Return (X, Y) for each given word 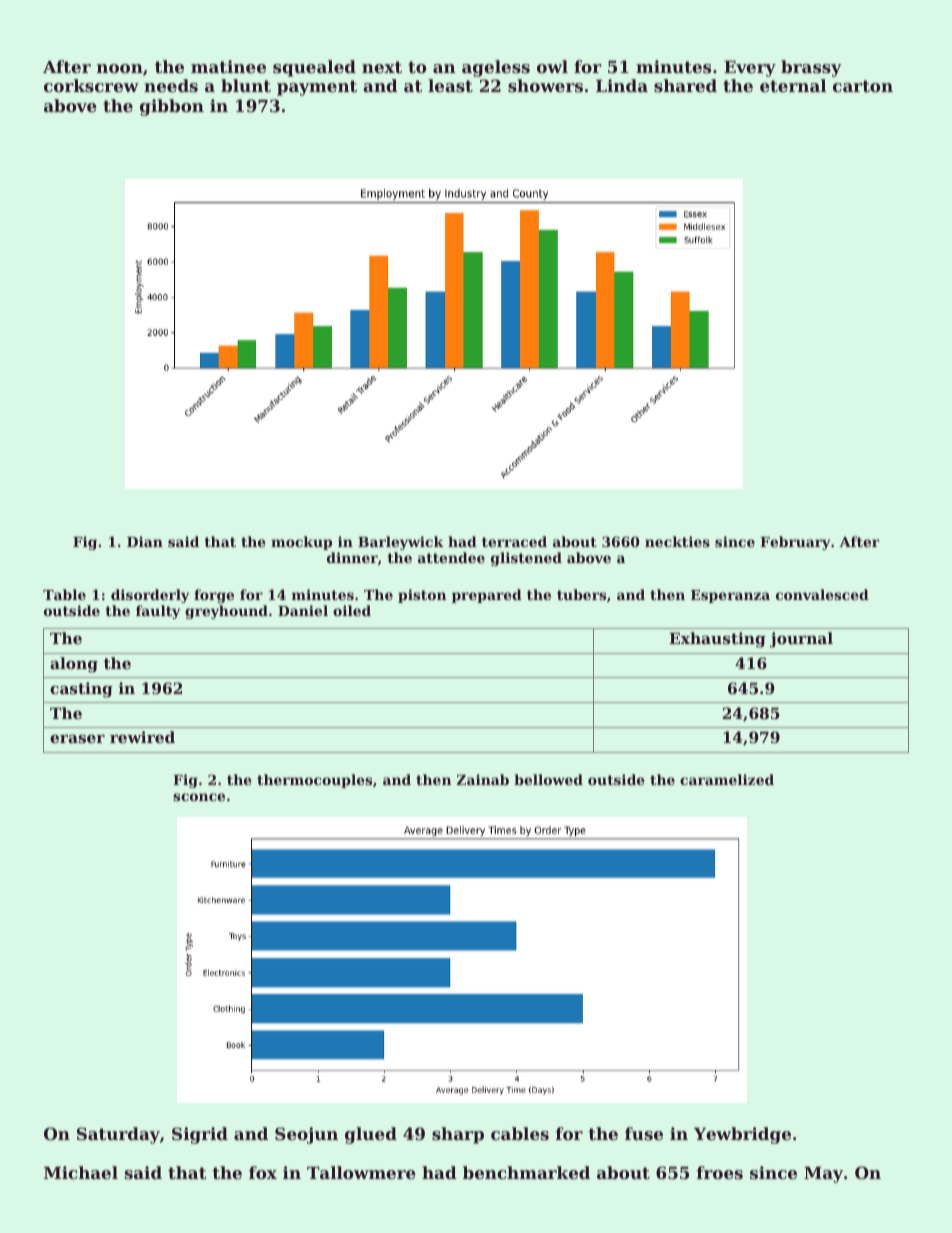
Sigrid (200, 1135)
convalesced (822, 594)
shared (685, 85)
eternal (793, 85)
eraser (77, 739)
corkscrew (91, 85)
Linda (622, 85)
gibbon (172, 107)
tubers (581, 594)
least (450, 85)
